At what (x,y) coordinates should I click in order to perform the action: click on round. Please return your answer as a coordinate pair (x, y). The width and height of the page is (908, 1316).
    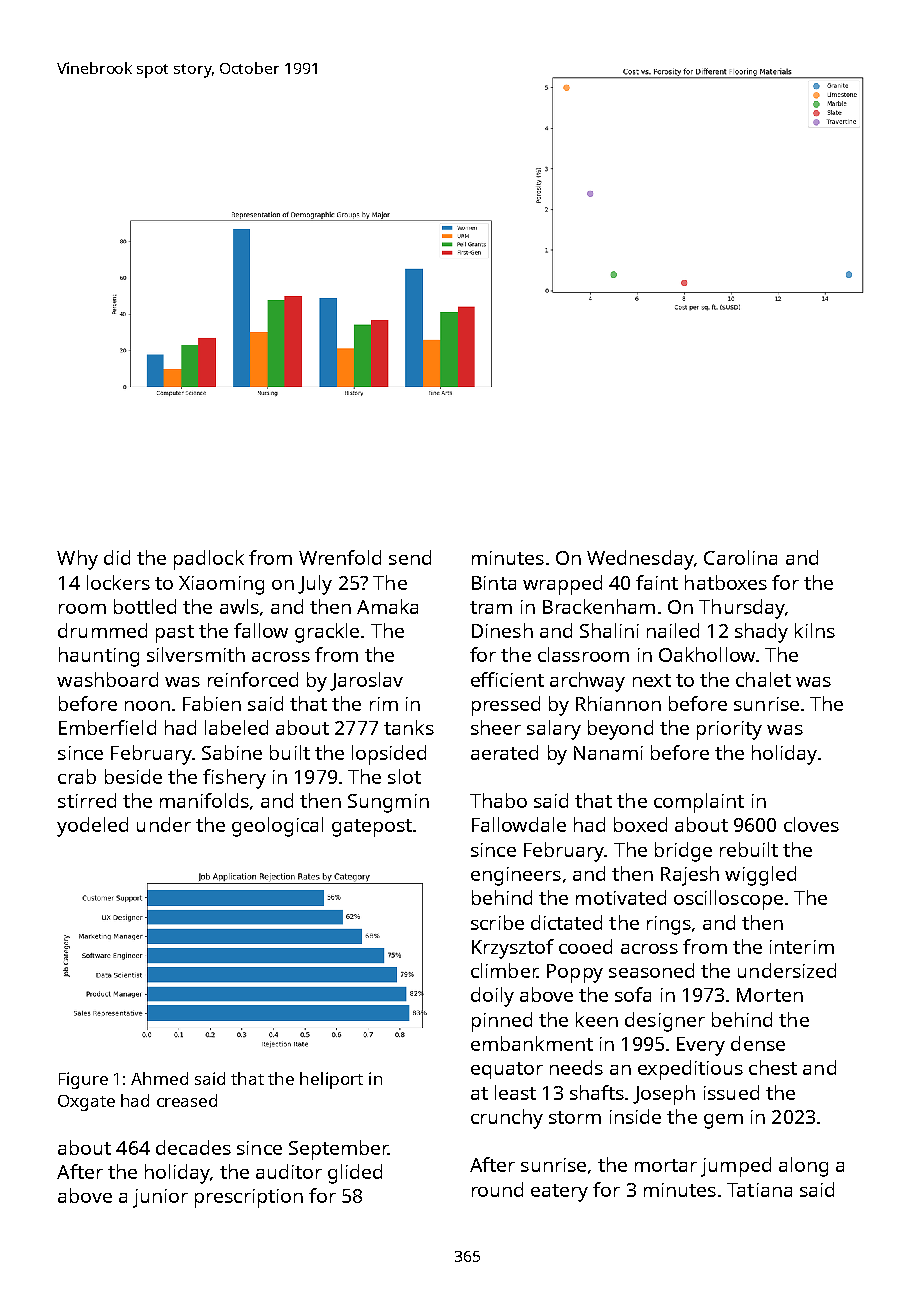
    Looking at the image, I should click on (497, 1189).
